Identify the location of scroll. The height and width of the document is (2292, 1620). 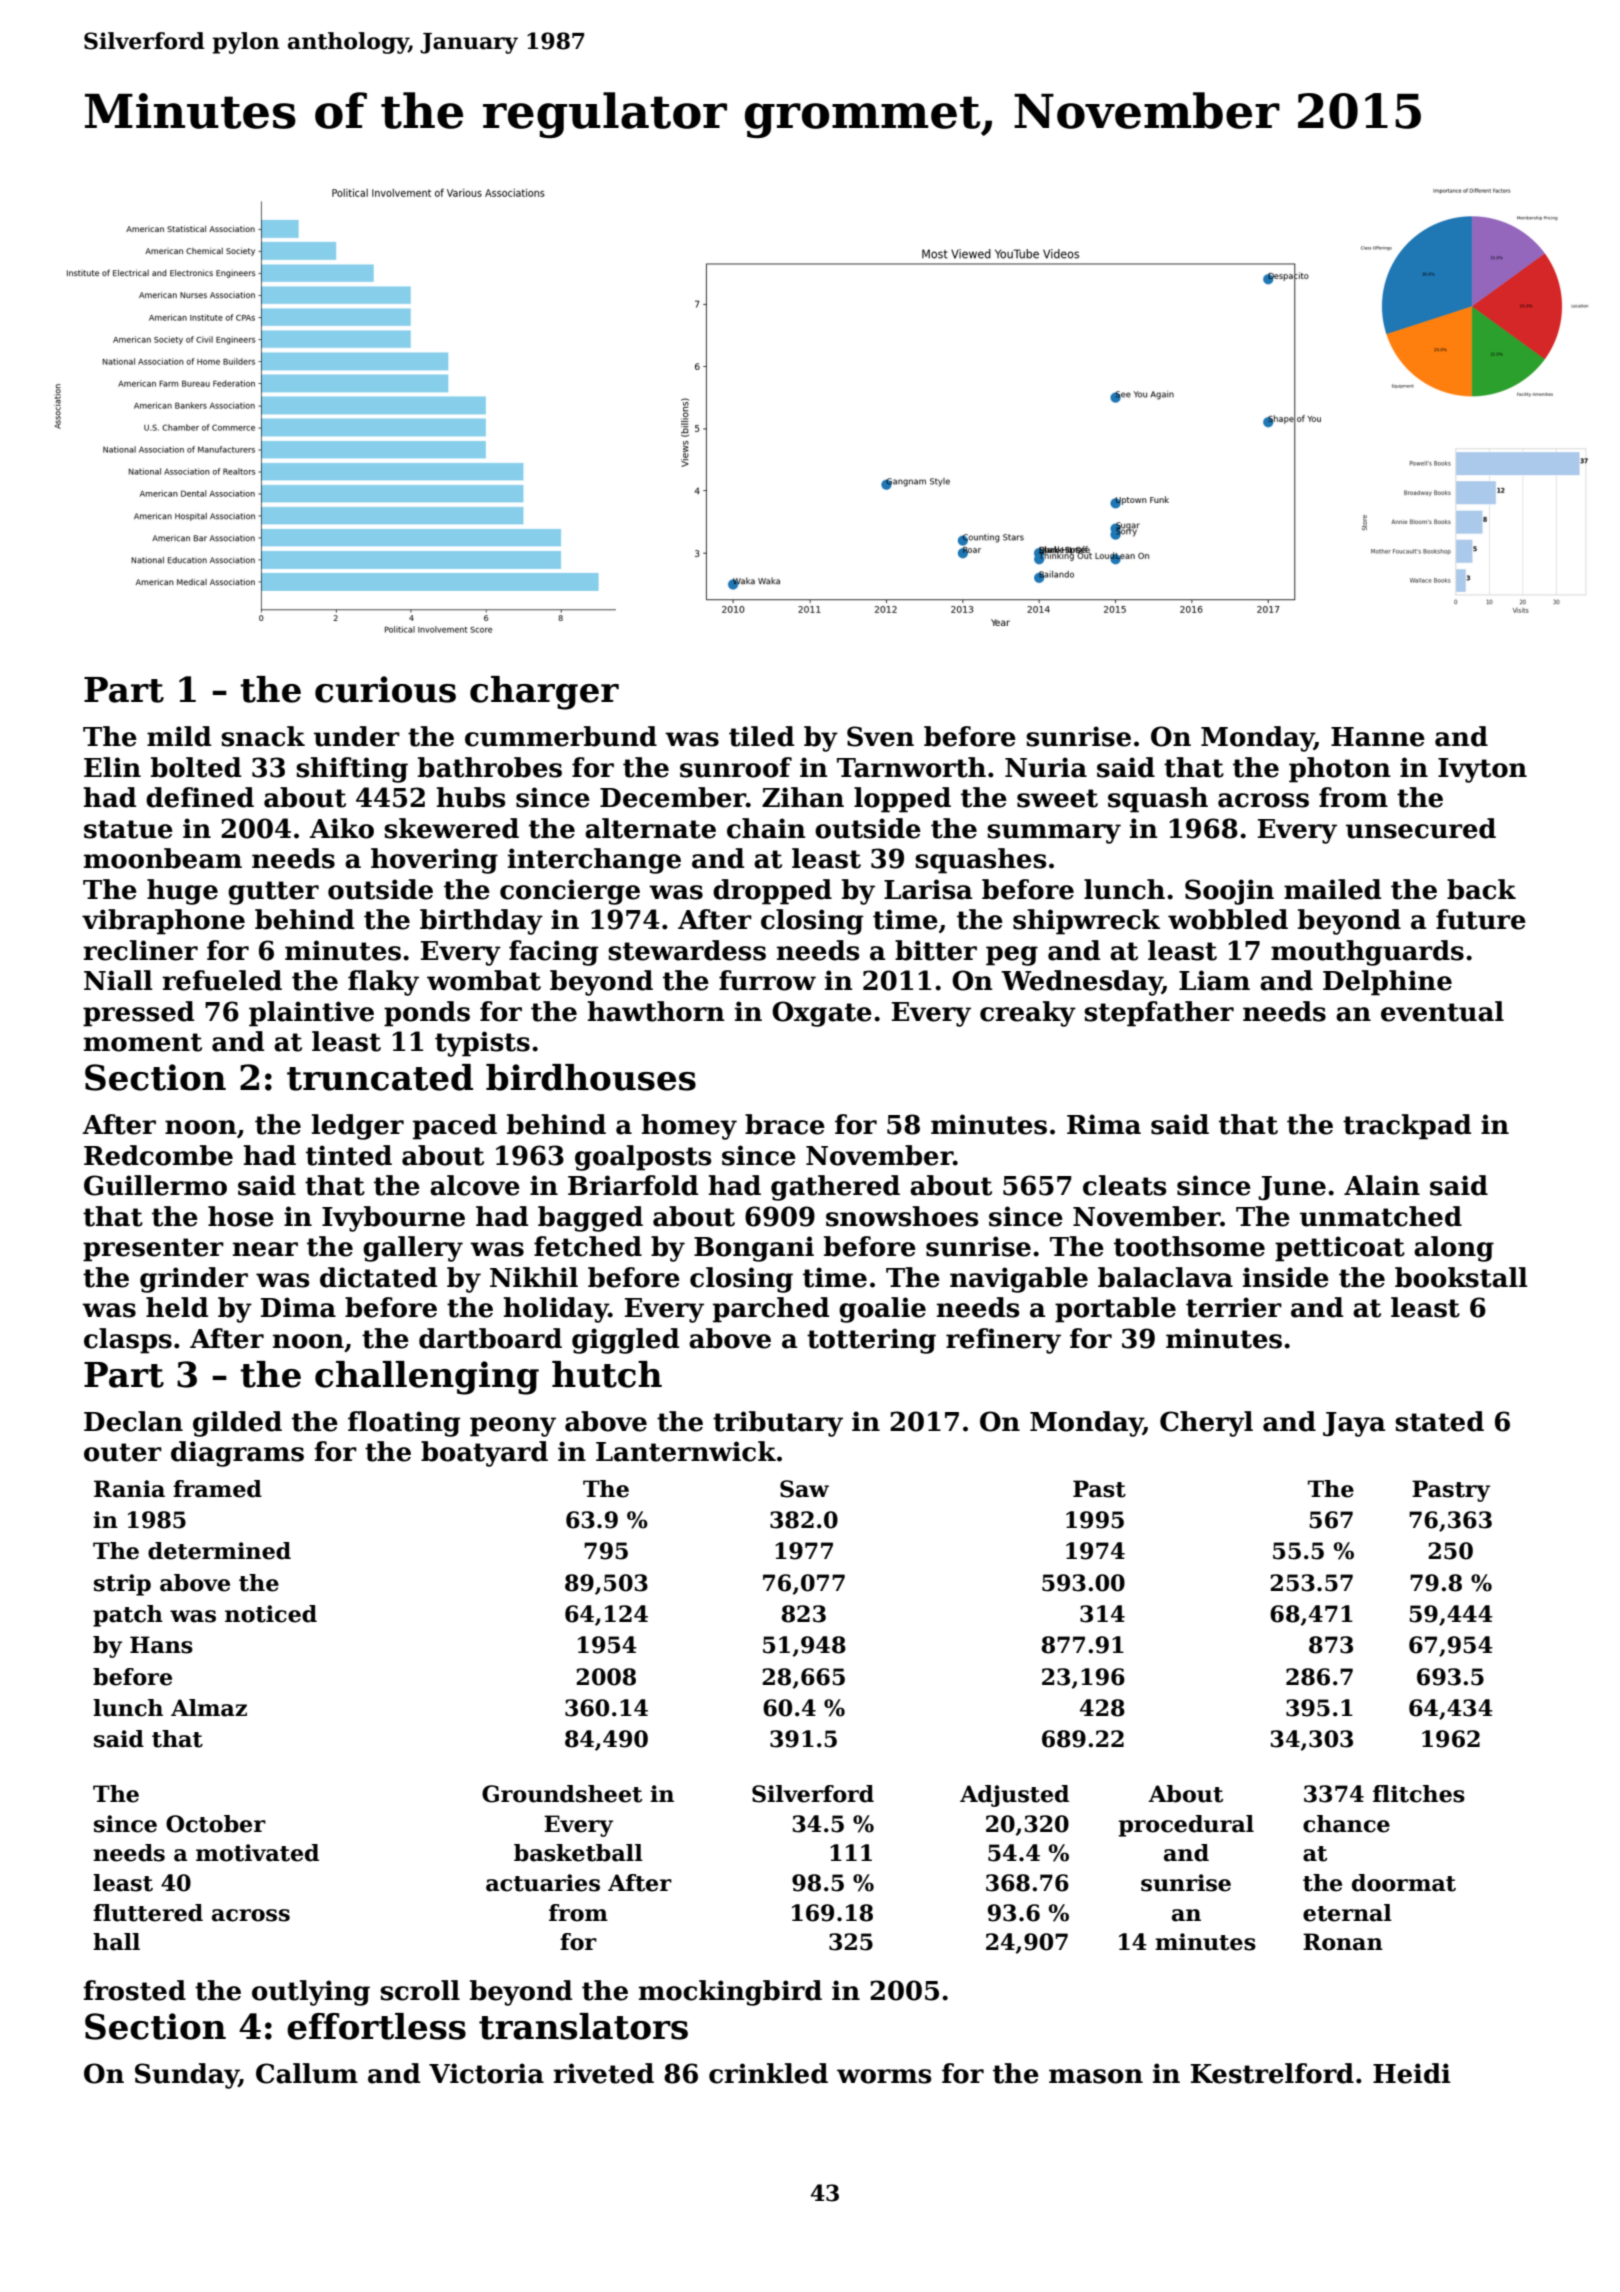
(420, 1990).
